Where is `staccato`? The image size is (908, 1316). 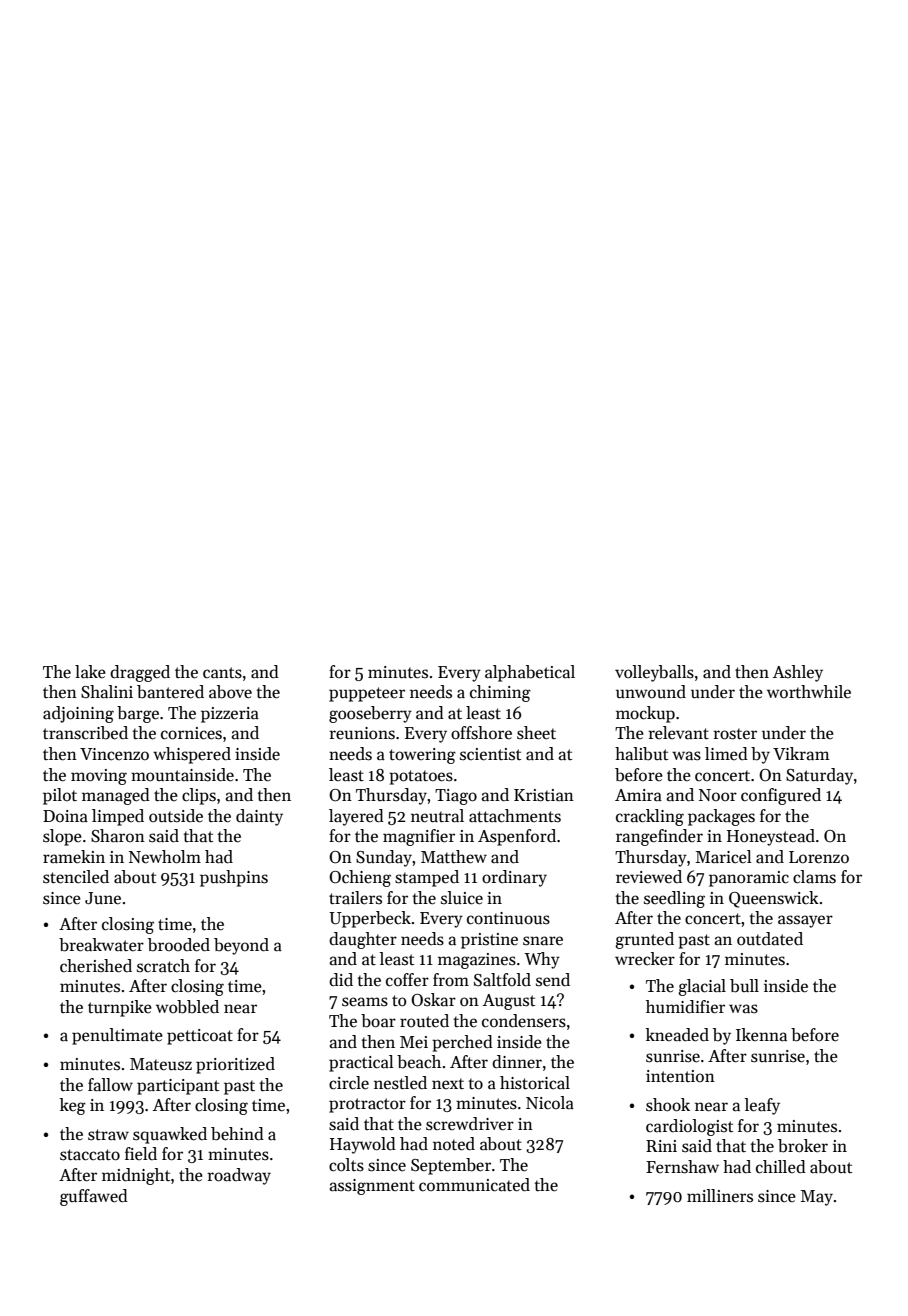 staccato is located at coordinates (90, 1155).
